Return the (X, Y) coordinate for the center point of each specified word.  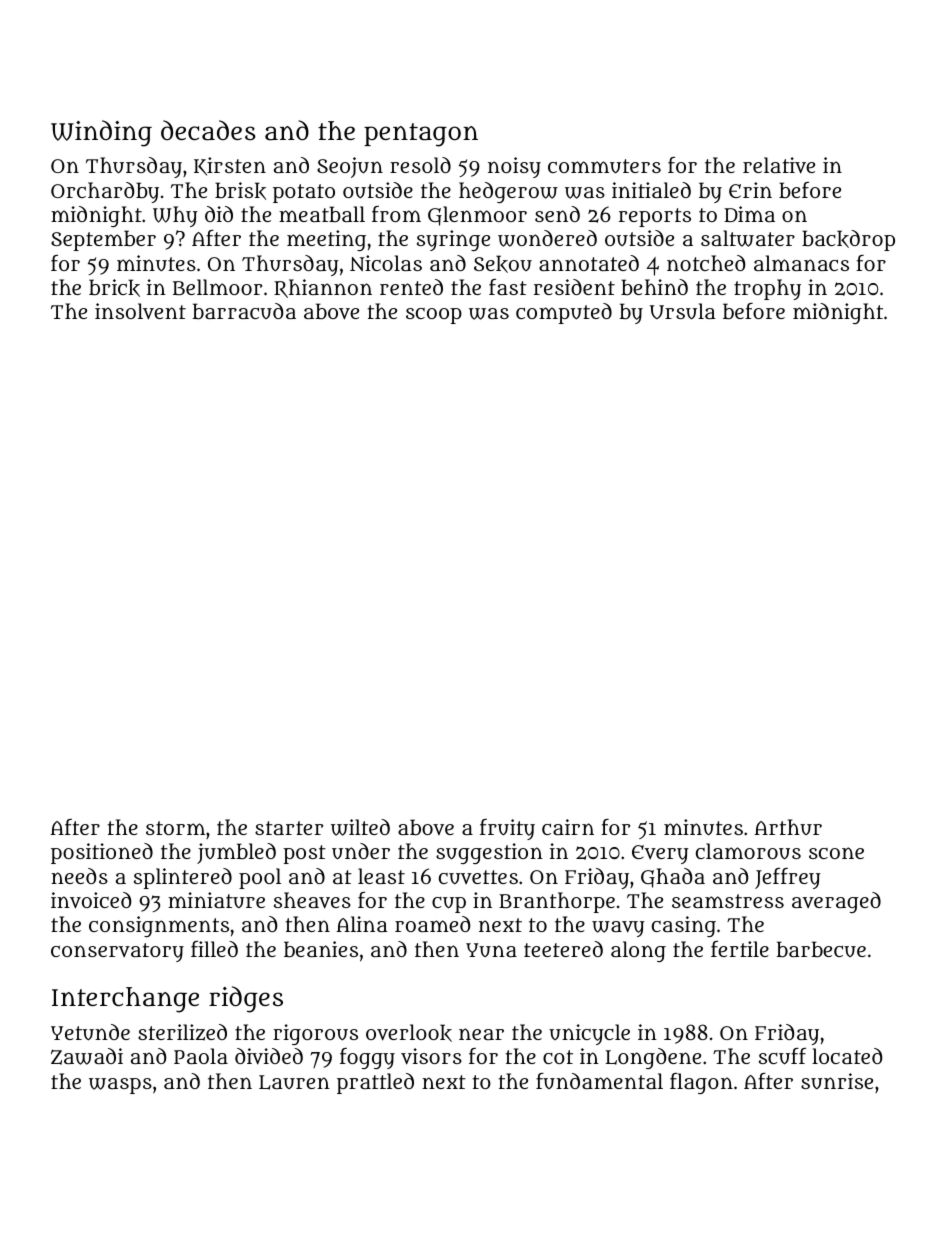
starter (289, 828)
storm (175, 828)
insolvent (140, 311)
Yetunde (90, 1032)
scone (836, 853)
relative (779, 165)
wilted (360, 827)
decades (208, 130)
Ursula (683, 311)
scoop (434, 316)
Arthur (788, 827)
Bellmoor (217, 287)
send (557, 214)
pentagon (421, 135)
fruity (507, 829)
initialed (651, 190)
